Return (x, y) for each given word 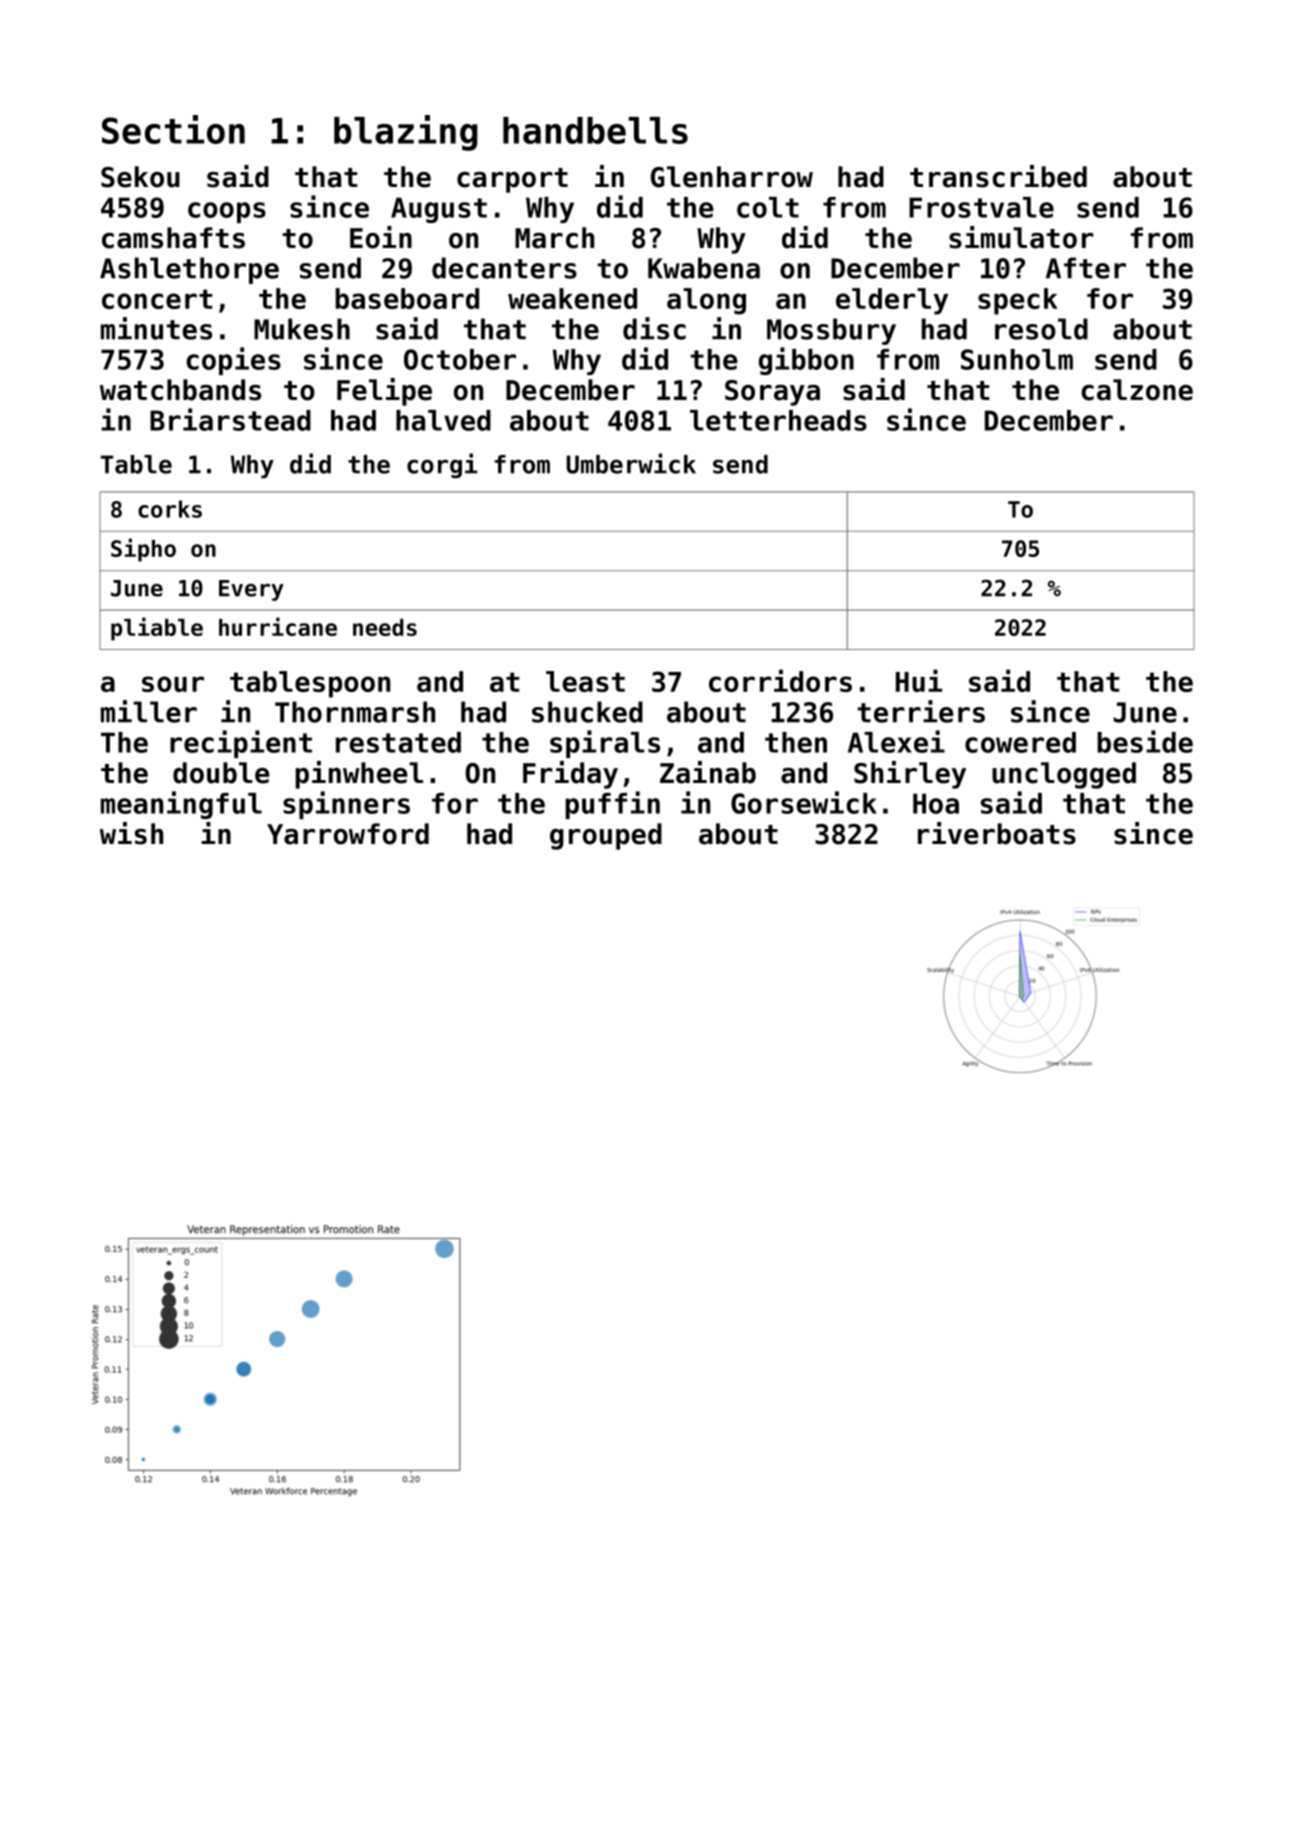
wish (131, 833)
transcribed (998, 176)
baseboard (407, 298)
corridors (780, 680)
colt (768, 207)
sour (173, 684)
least (585, 681)
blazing (406, 133)
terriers (921, 711)
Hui (919, 680)
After (1086, 268)
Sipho (143, 550)
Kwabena (704, 268)
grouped (606, 836)
